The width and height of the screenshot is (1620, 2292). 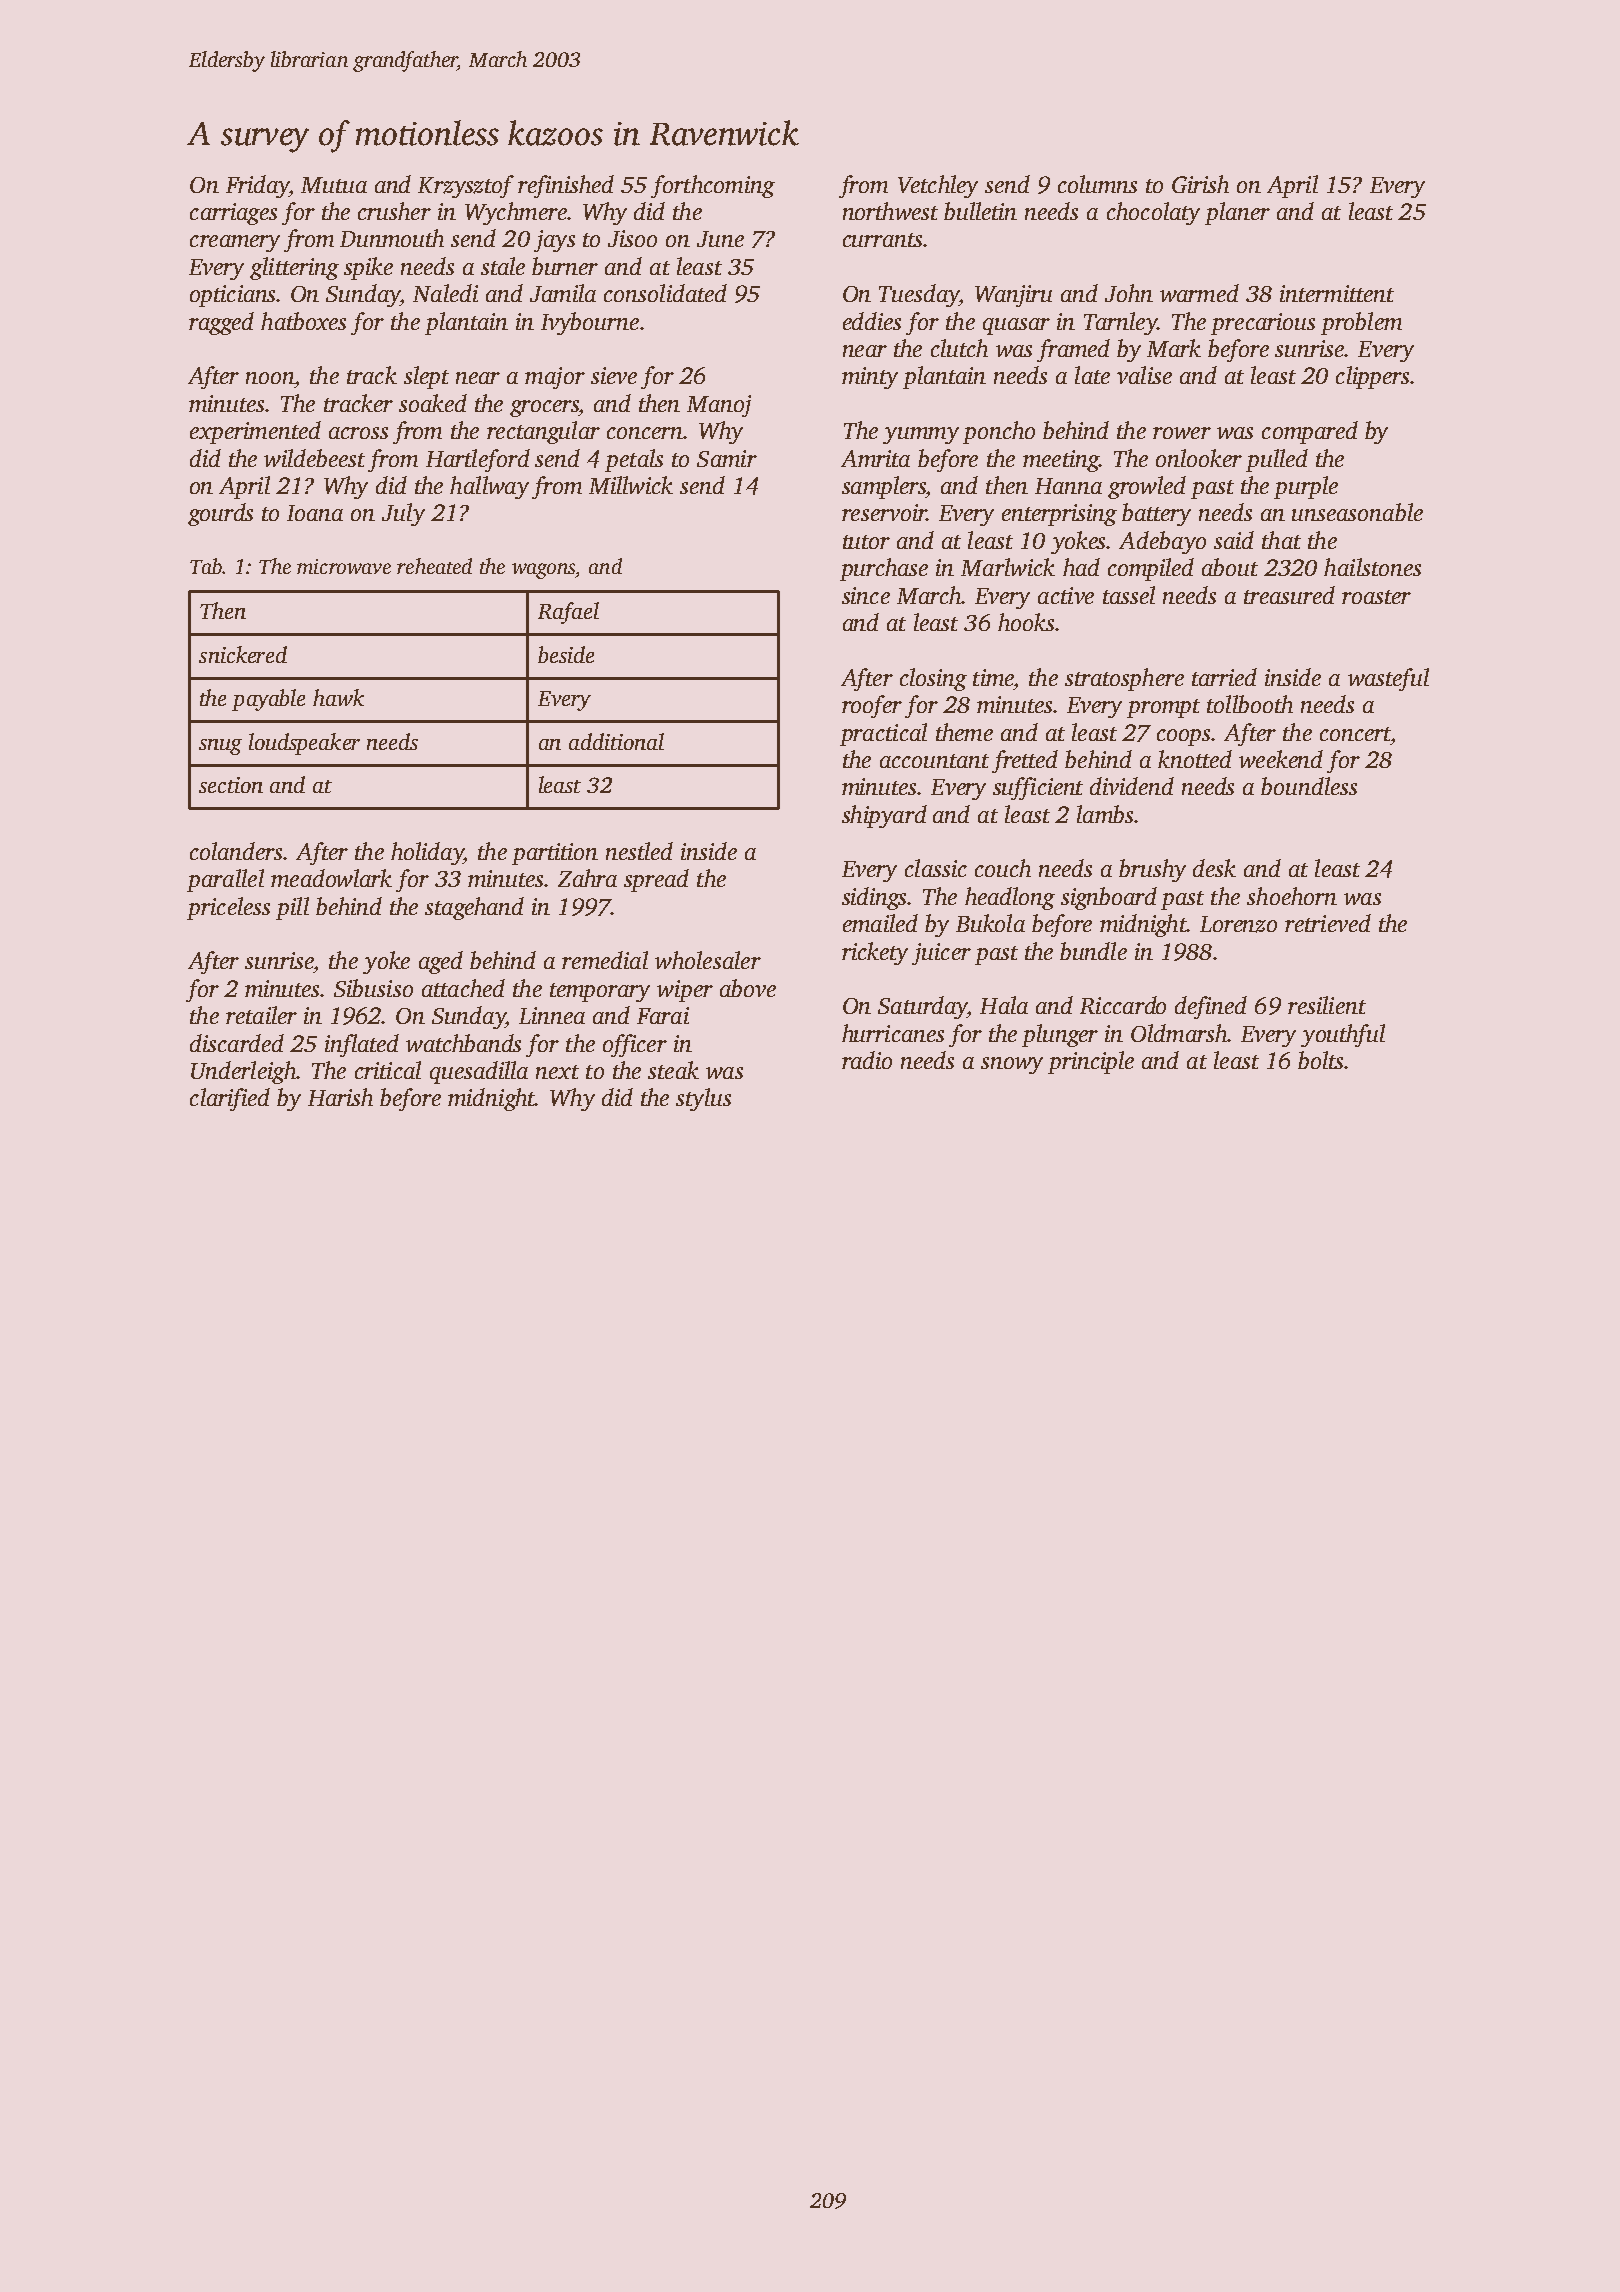 What do you see at coordinates (713, 186) in the screenshot?
I see `forthcoming` at bounding box center [713, 186].
